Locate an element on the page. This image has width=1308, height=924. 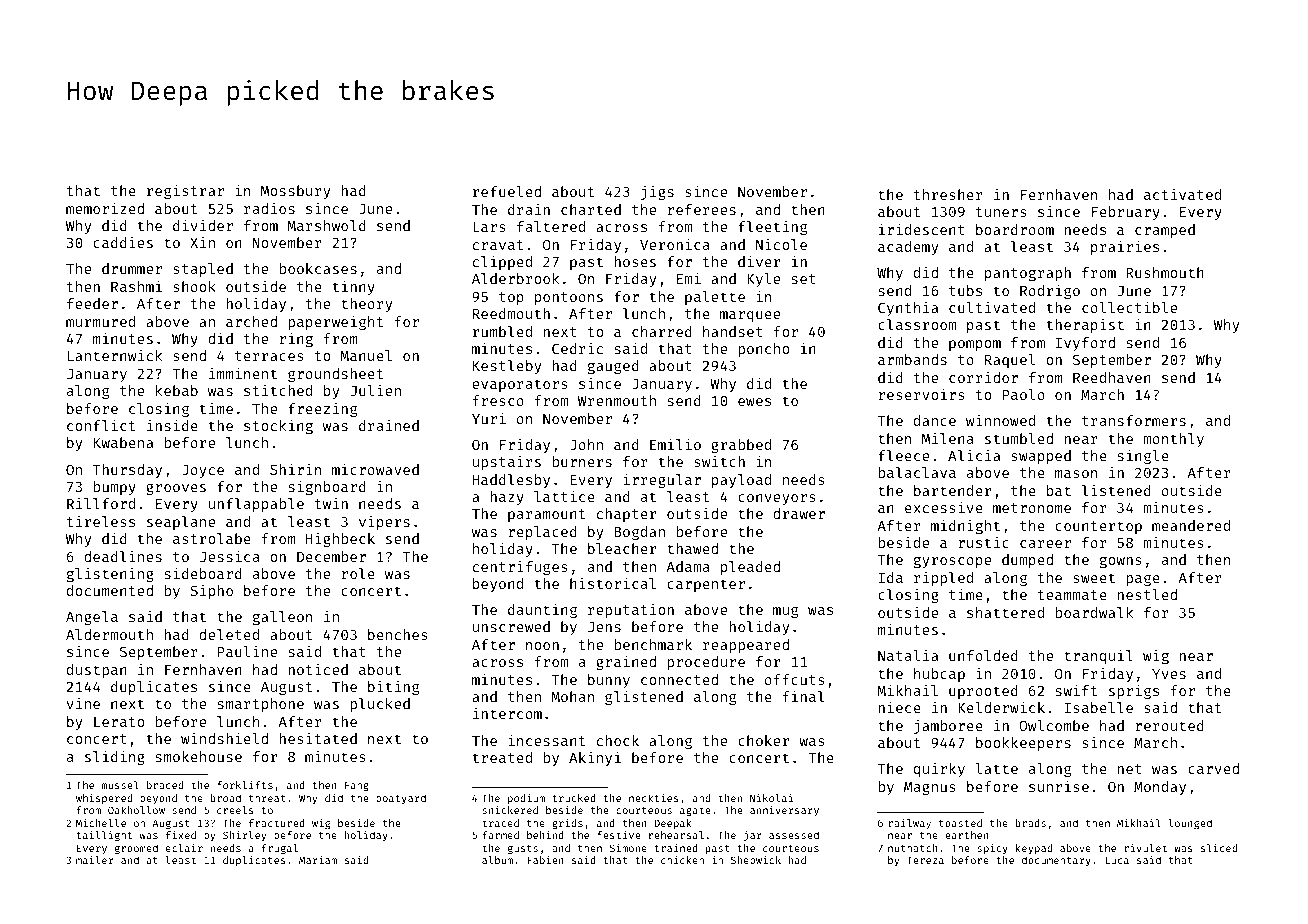
Haddlesby is located at coordinates (511, 481).
